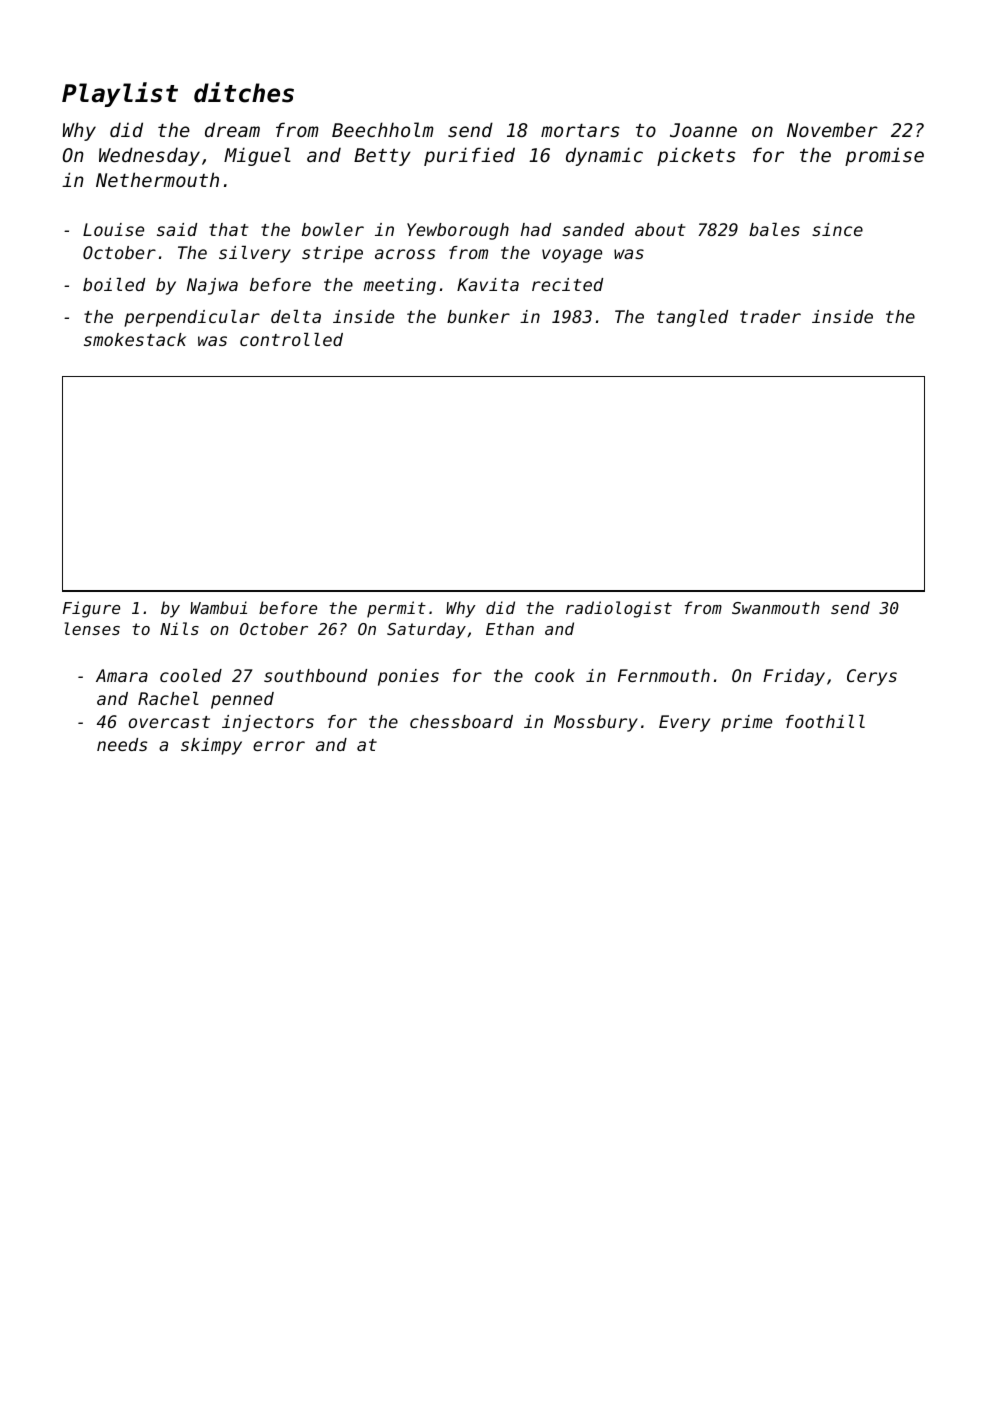 The height and width of the page is (1402, 987). Describe the element at coordinates (770, 316) in the page. I see `trader` at that location.
